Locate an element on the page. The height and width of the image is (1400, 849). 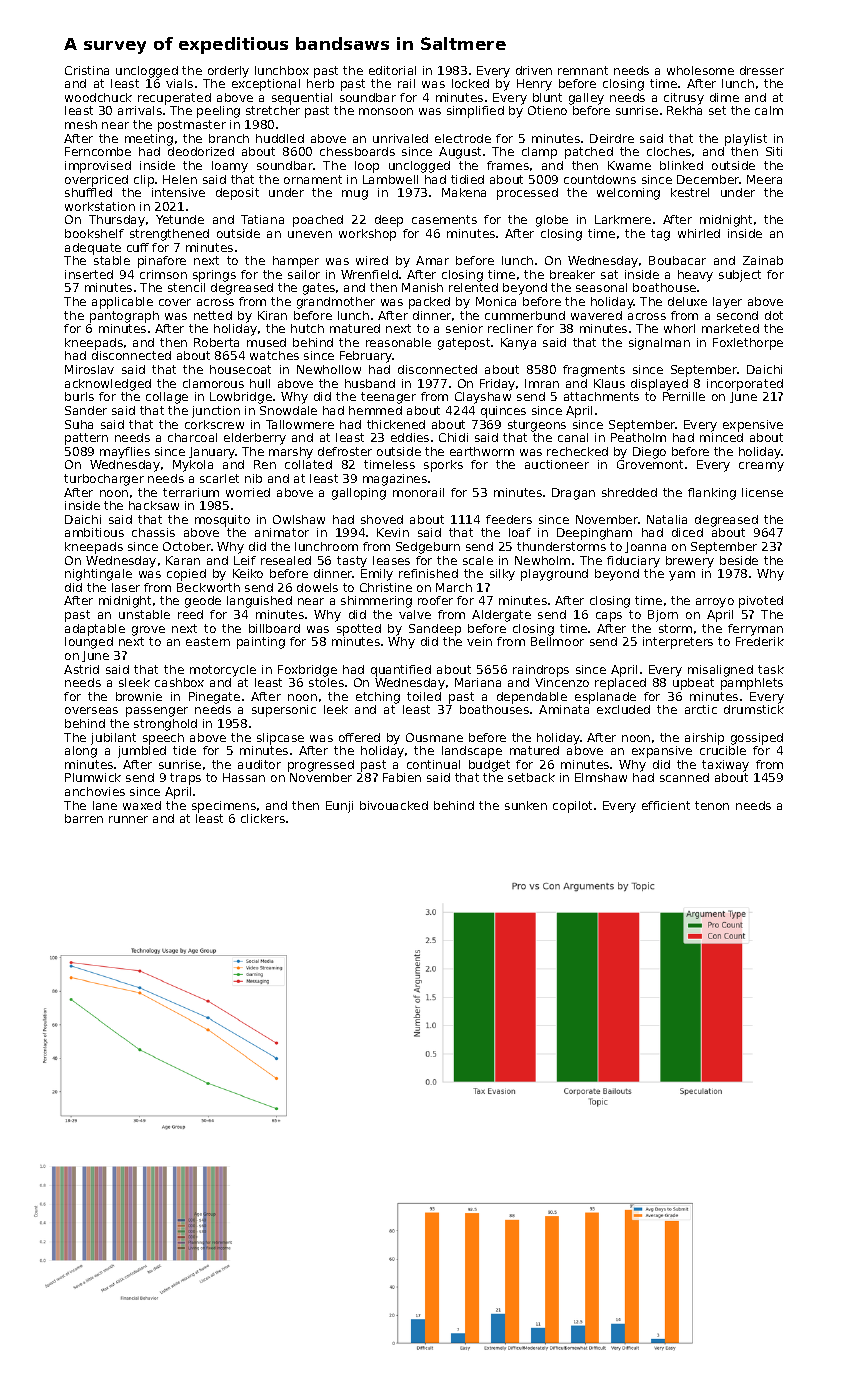
playground is located at coordinates (554, 575).
